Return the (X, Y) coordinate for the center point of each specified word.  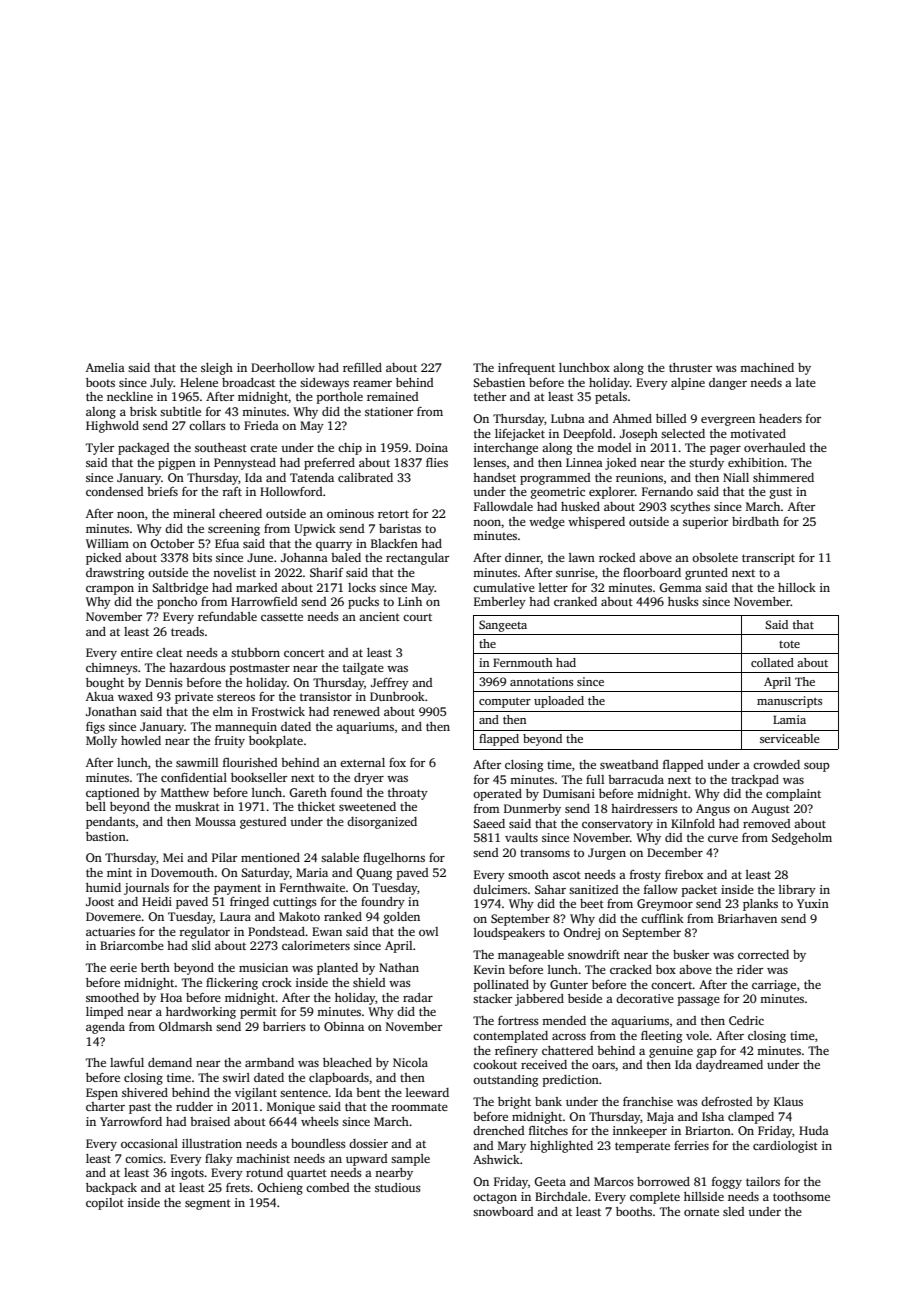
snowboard (503, 1211)
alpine (688, 384)
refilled (362, 367)
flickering (232, 984)
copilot (105, 1204)
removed (767, 823)
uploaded (559, 702)
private (194, 698)
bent (368, 1092)
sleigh (217, 369)
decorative (645, 998)
